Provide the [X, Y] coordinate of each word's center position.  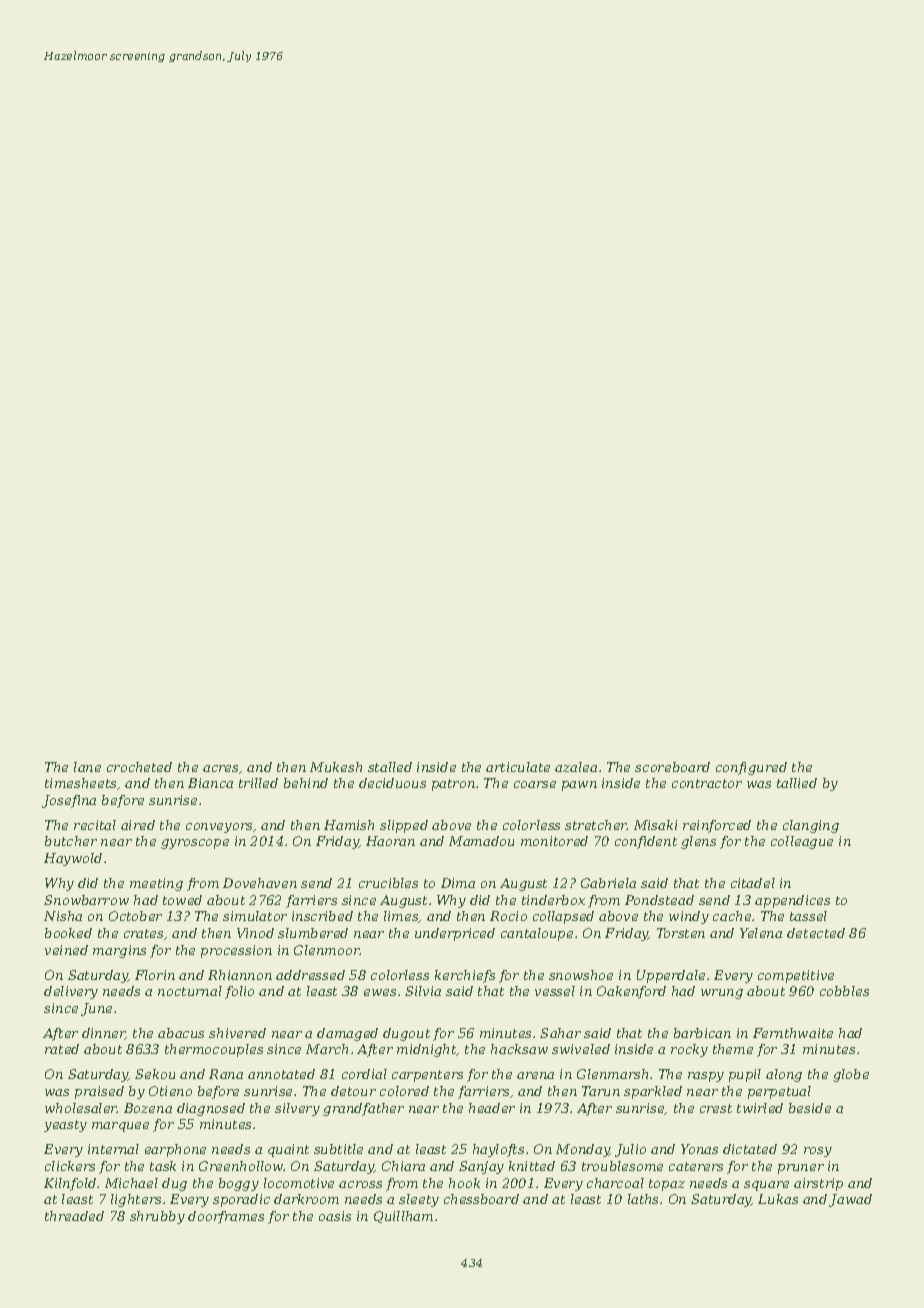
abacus [181, 1033]
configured [751, 768]
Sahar [560, 1033]
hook [464, 1183]
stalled [390, 767]
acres [220, 768]
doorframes [226, 1217]
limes [401, 917]
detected [816, 933]
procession [236, 951]
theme [733, 1049]
